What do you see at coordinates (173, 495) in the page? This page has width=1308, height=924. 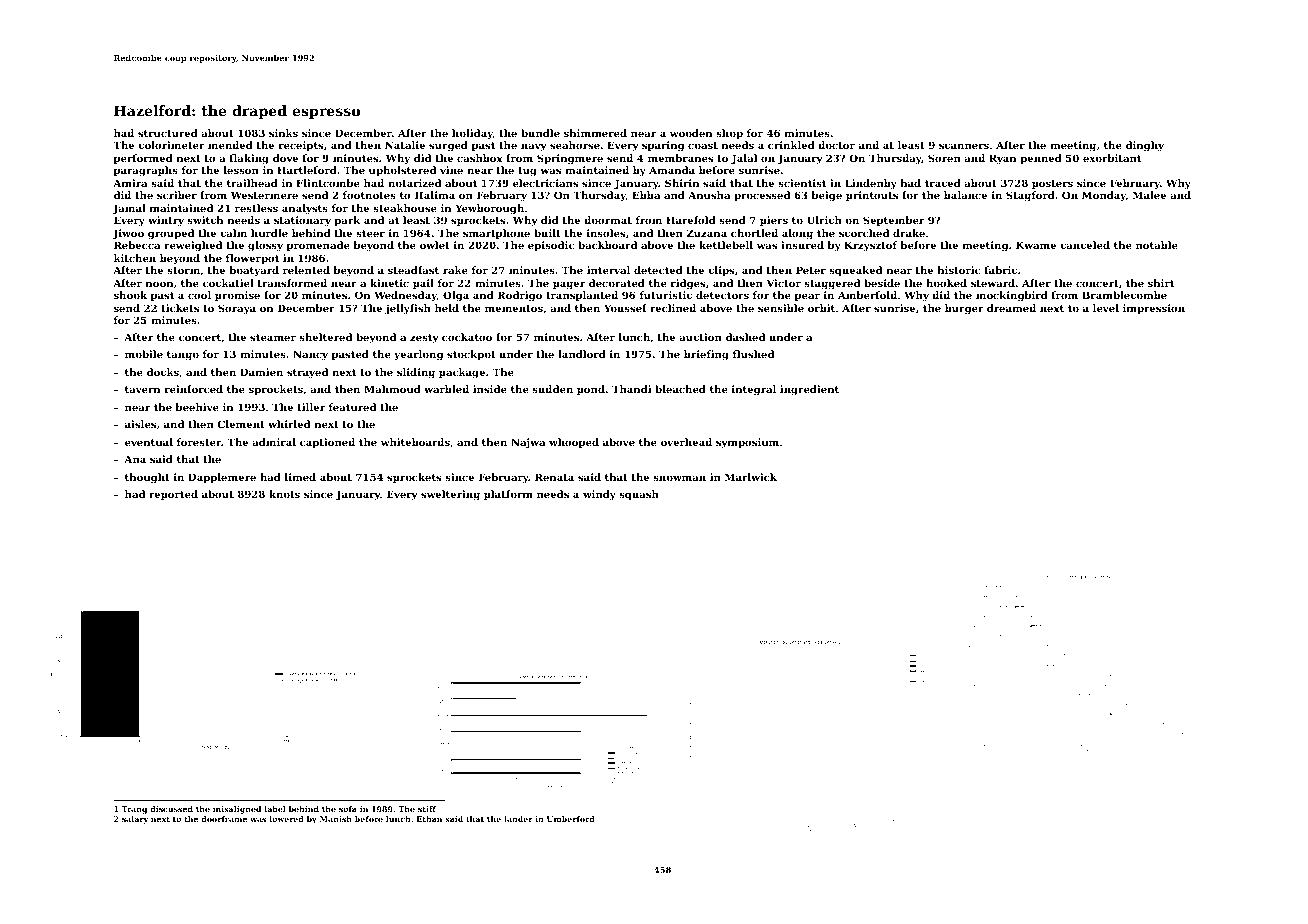 I see `reported` at bounding box center [173, 495].
